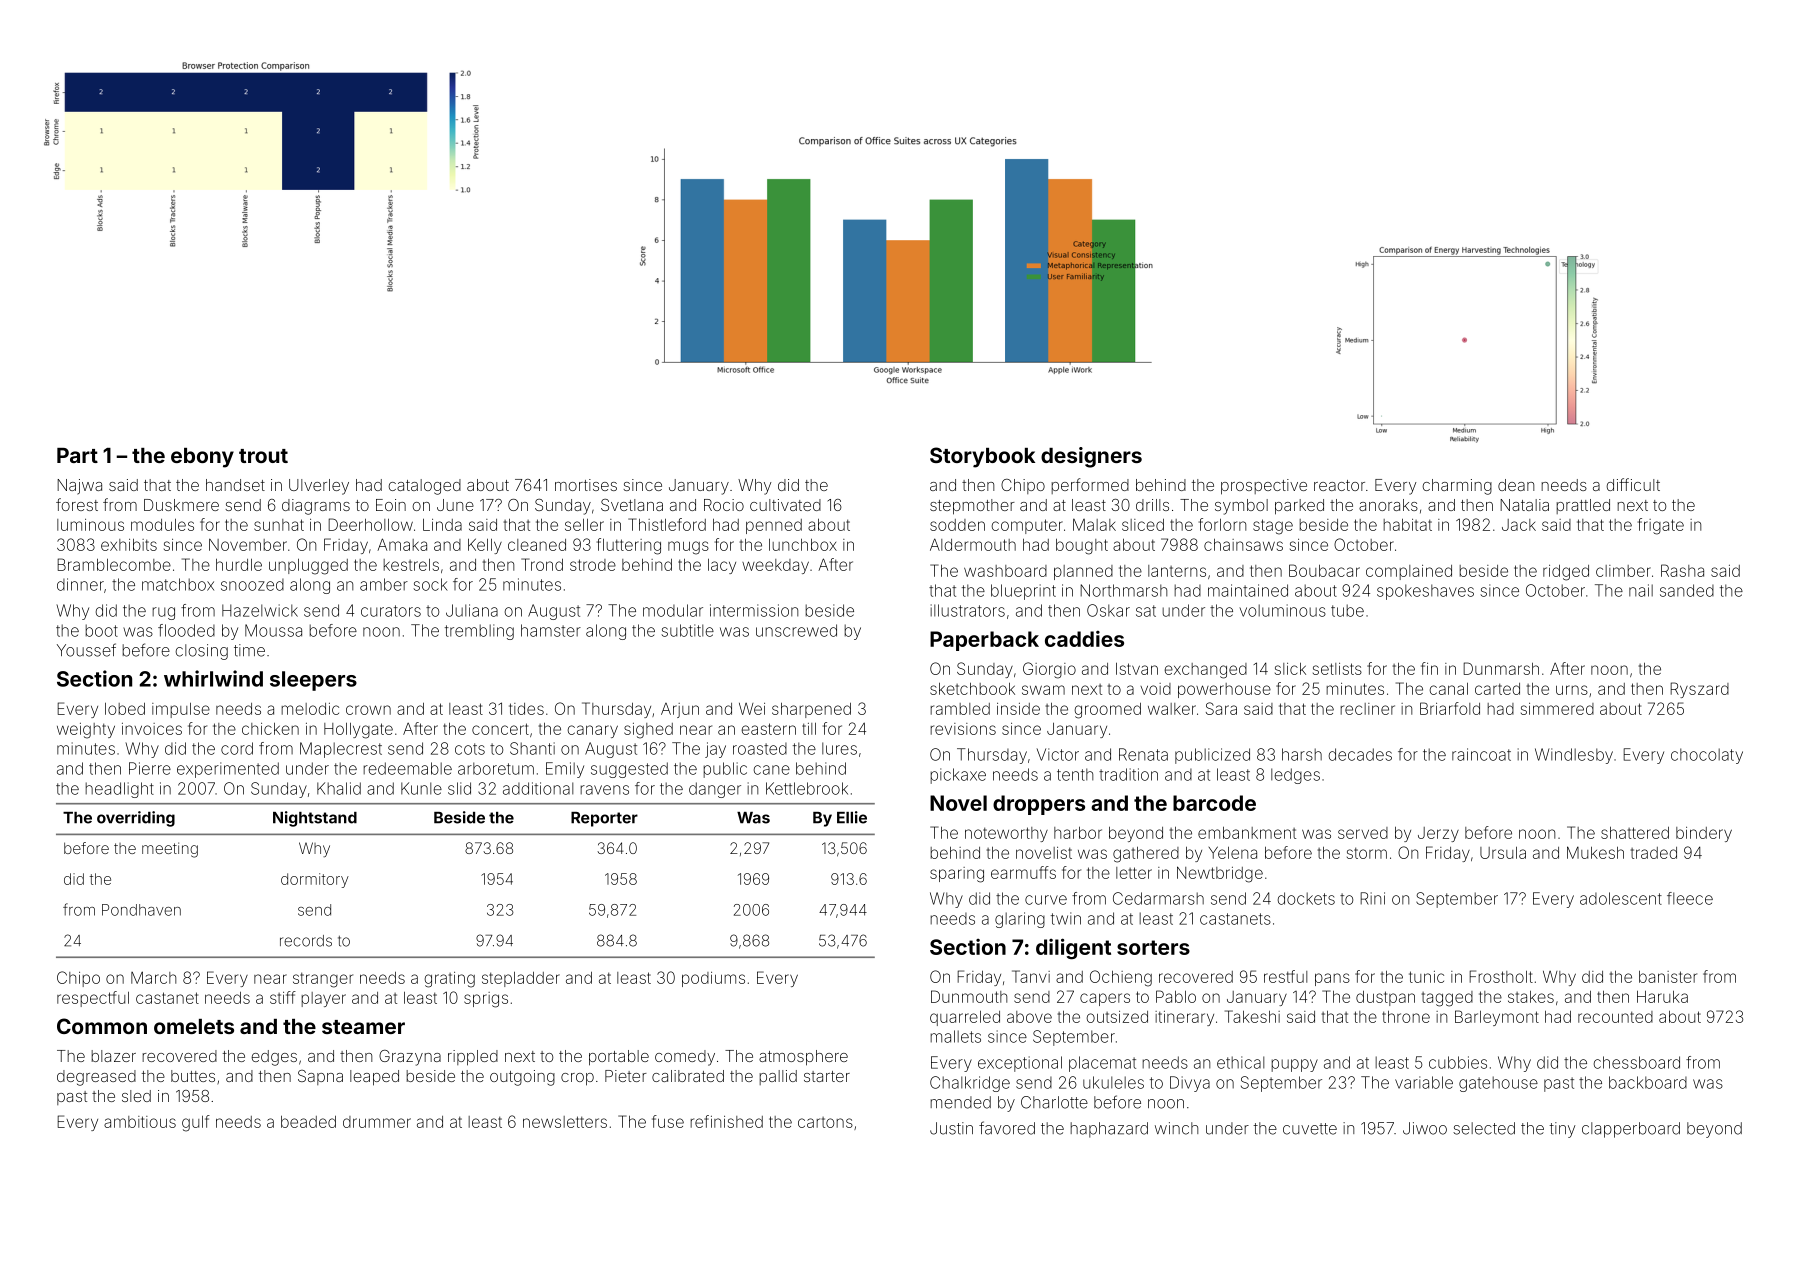  I want to click on bindery, so click(1704, 834).
